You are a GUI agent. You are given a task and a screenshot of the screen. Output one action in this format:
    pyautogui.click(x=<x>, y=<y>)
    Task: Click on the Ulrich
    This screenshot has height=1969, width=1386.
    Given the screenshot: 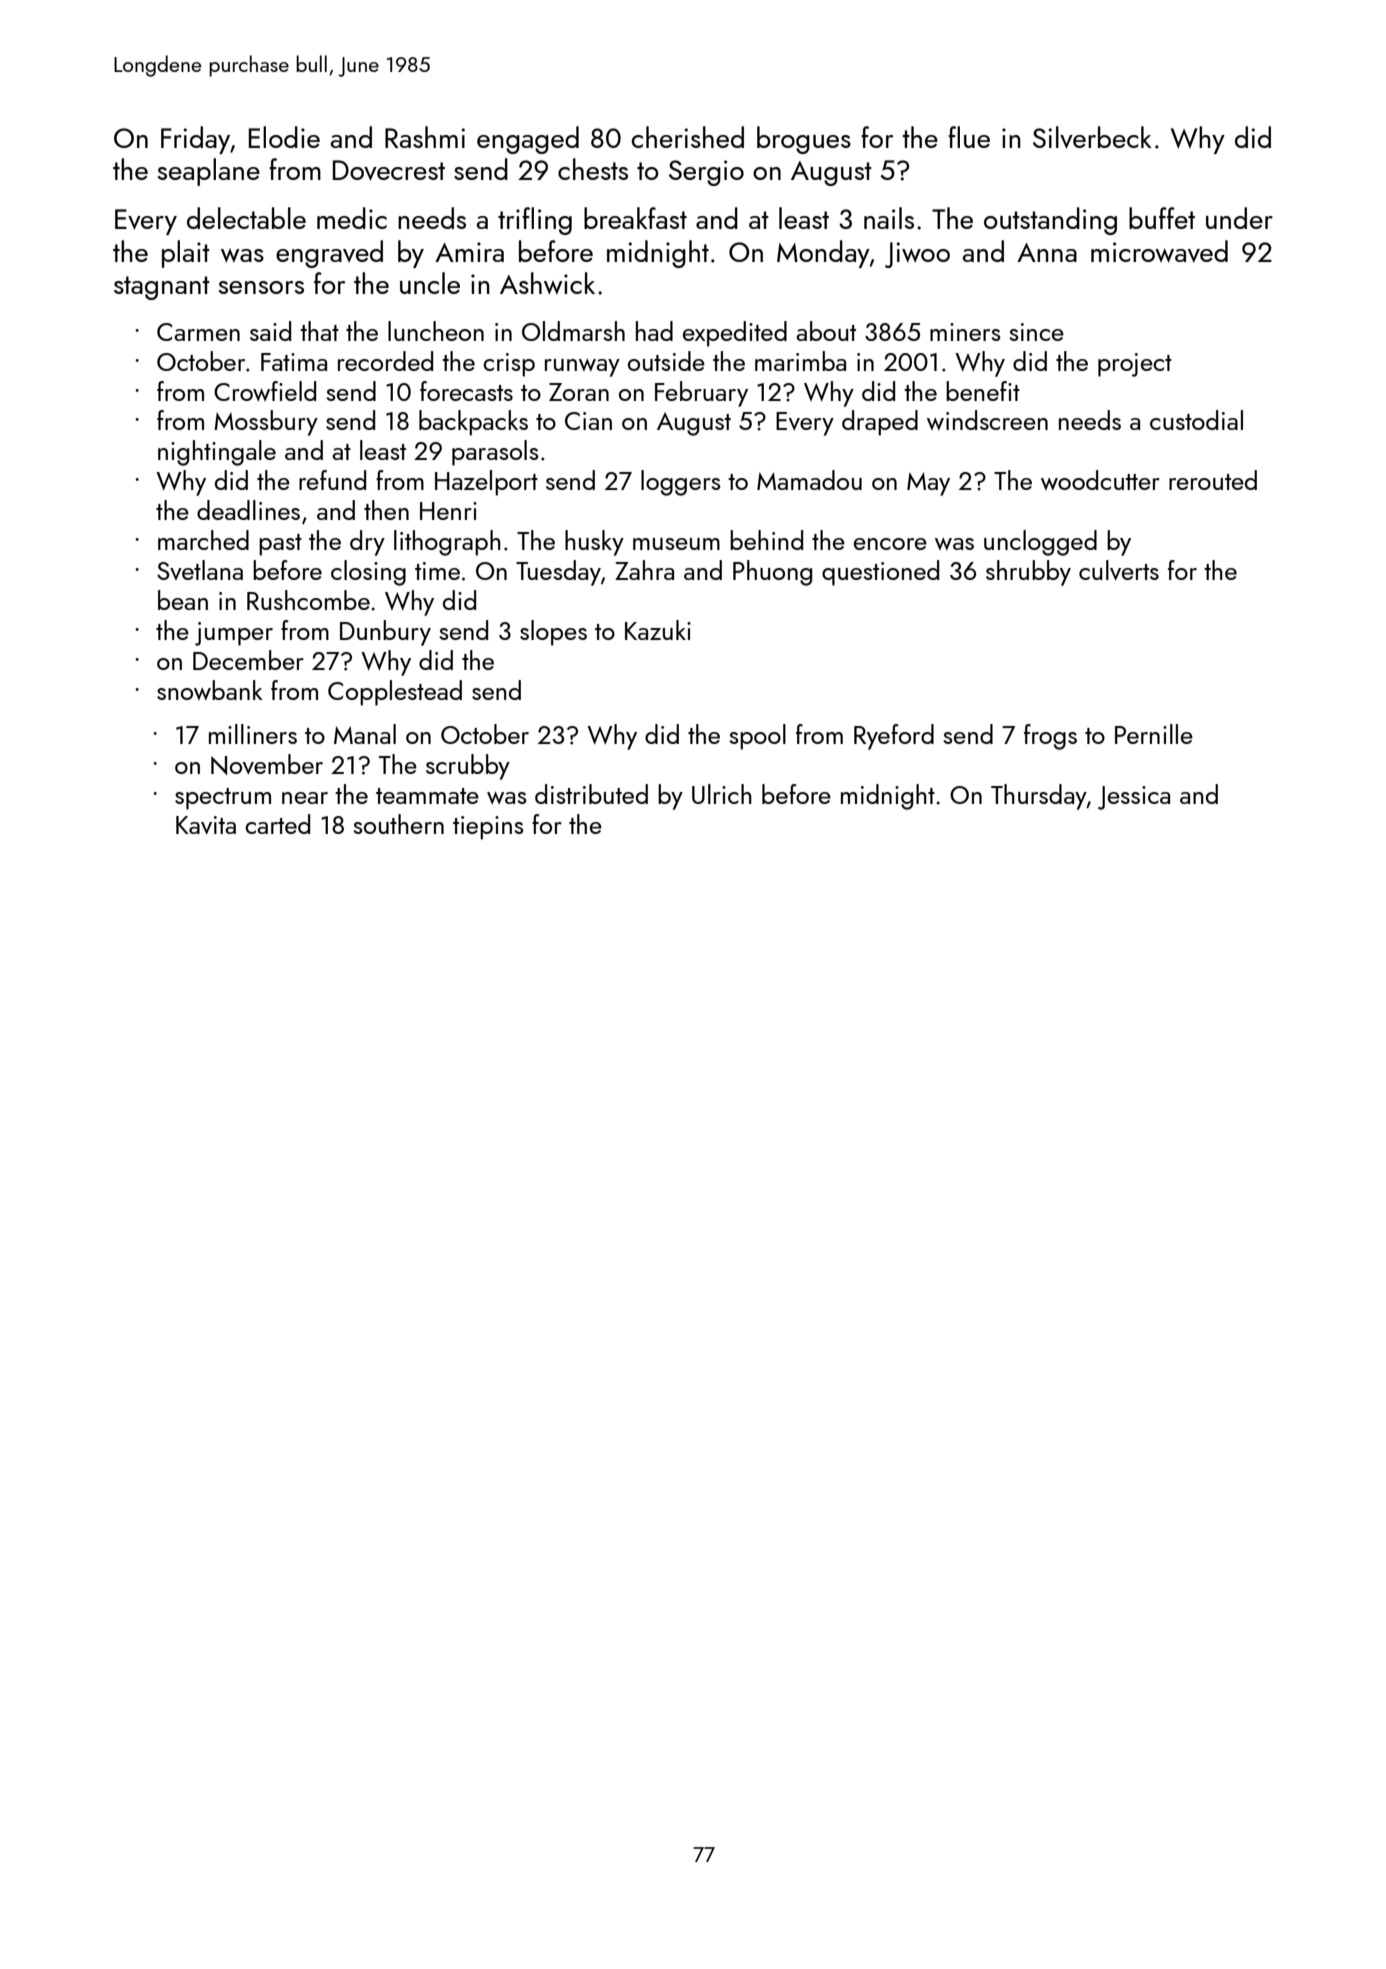 What is the action you would take?
    pyautogui.click(x=722, y=794)
